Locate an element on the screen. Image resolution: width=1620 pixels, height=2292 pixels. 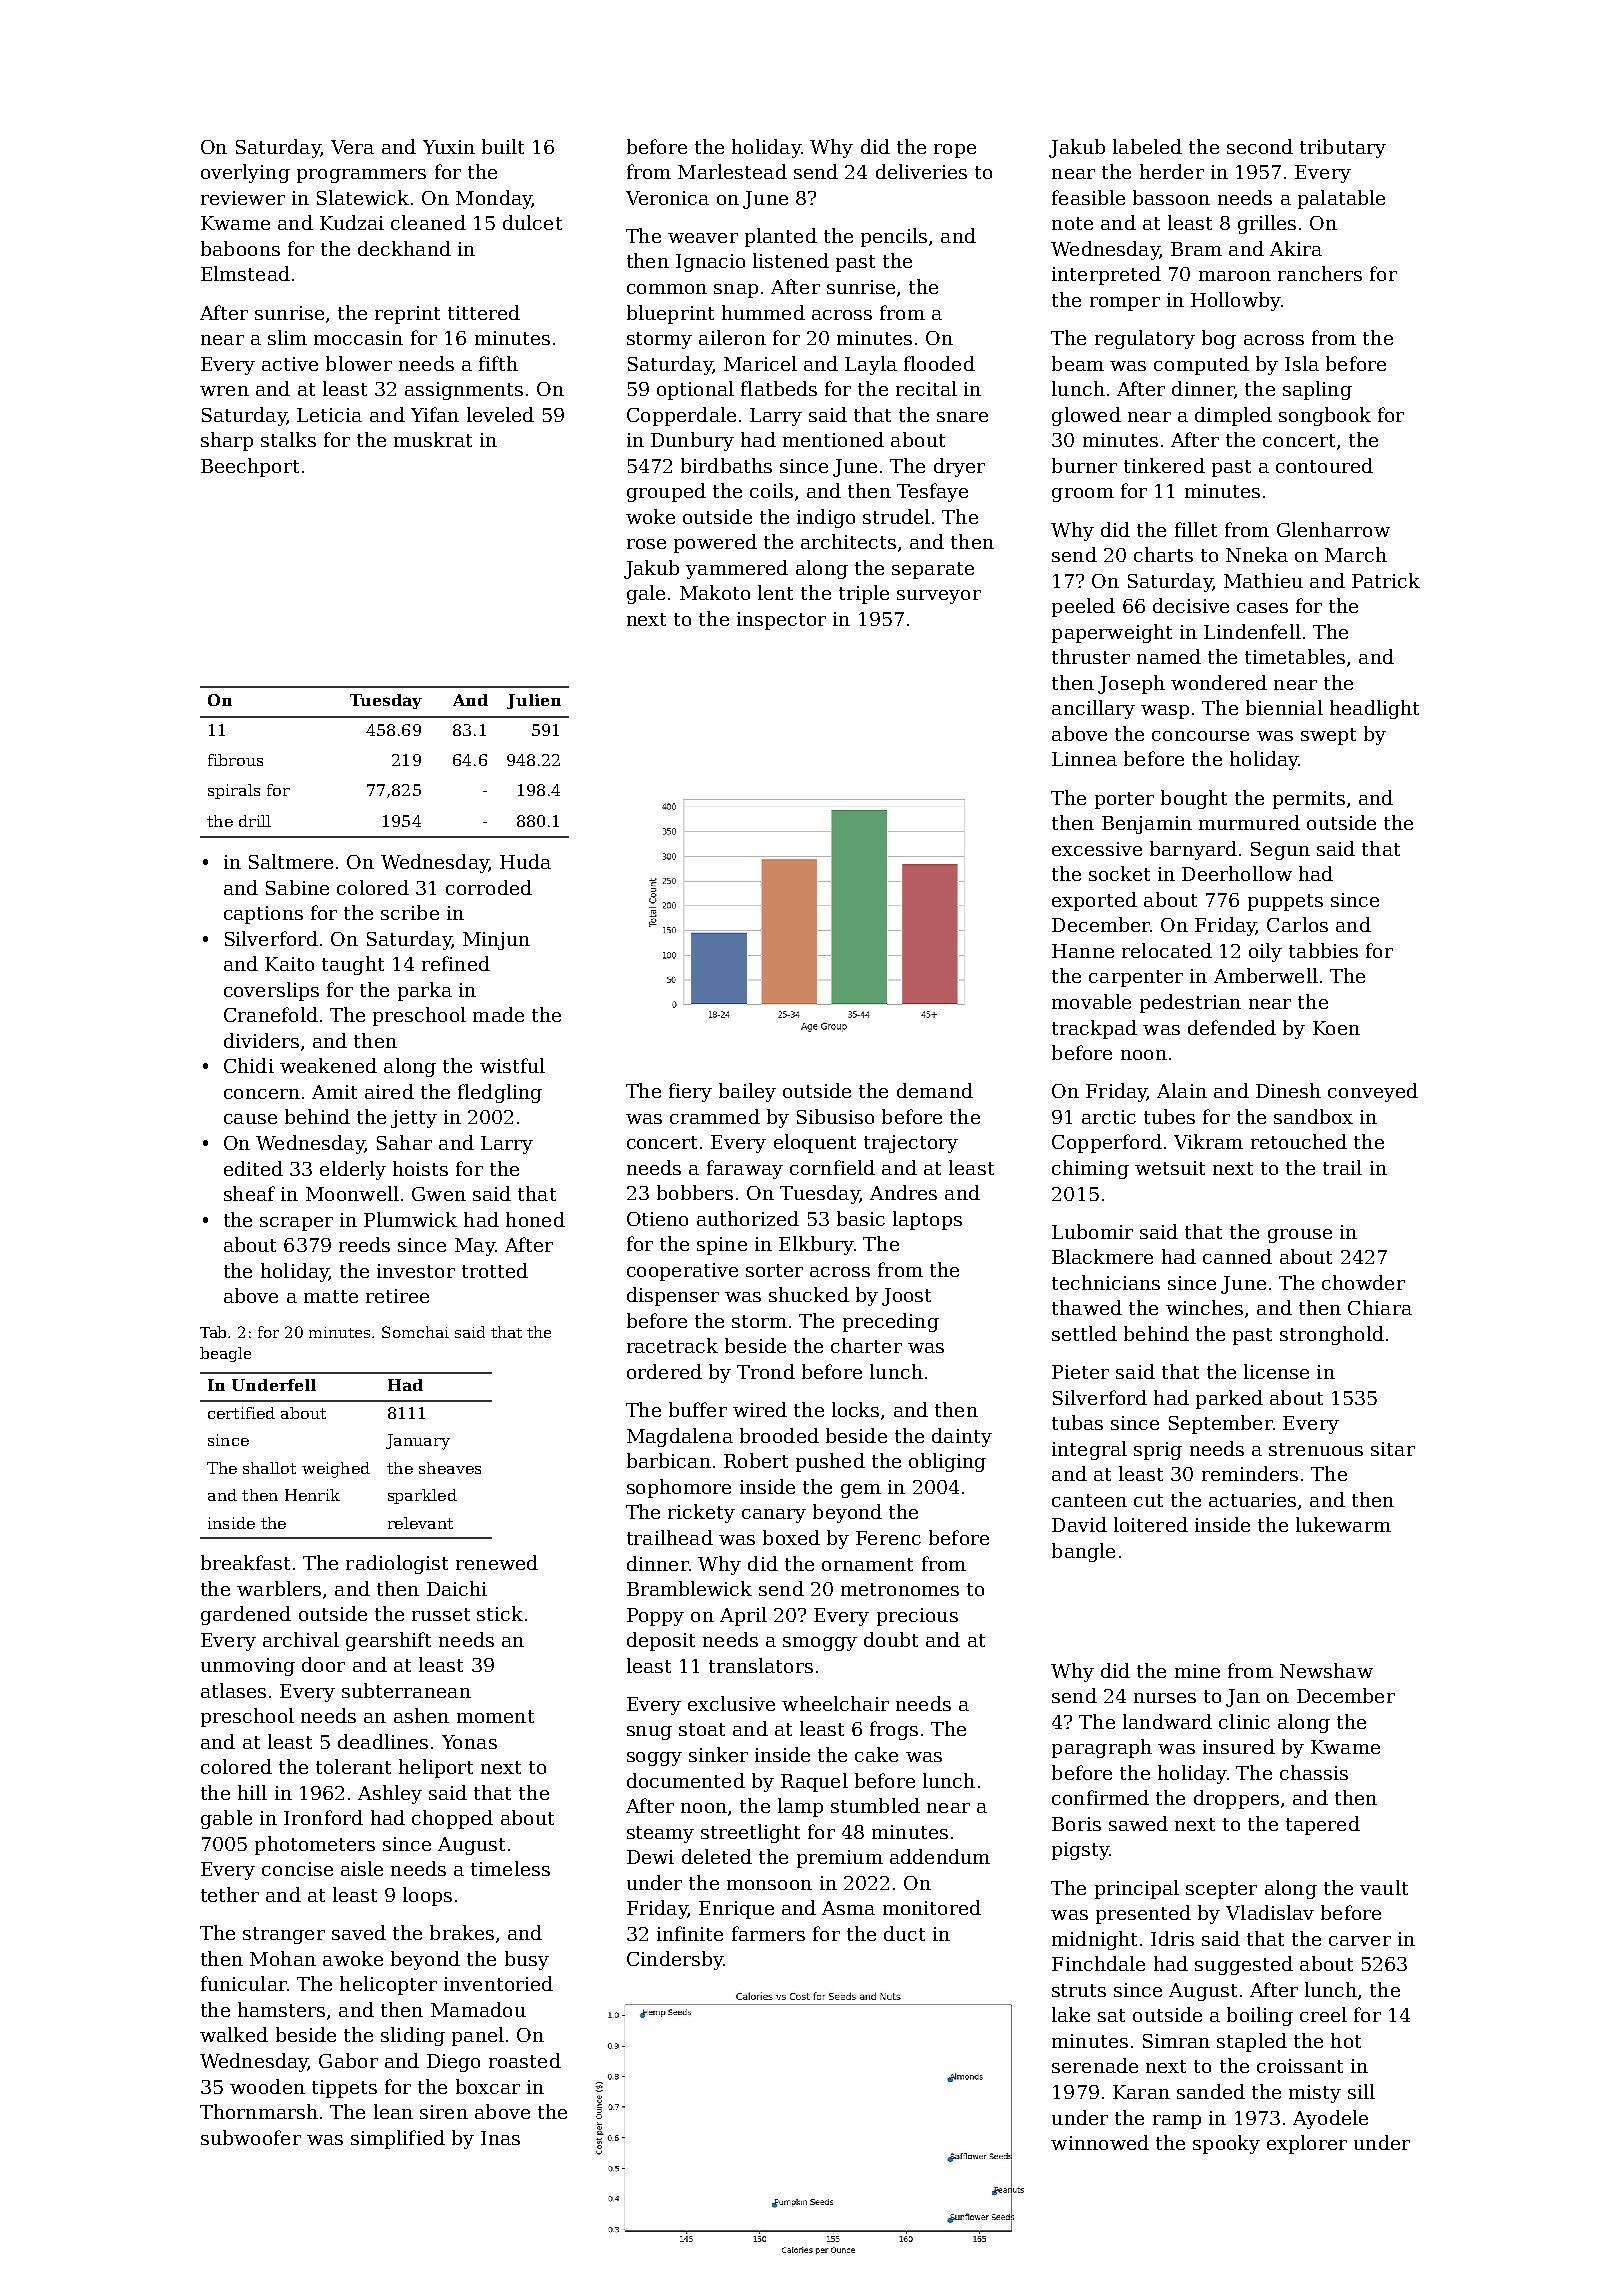
flatbeds is located at coordinates (779, 388).
